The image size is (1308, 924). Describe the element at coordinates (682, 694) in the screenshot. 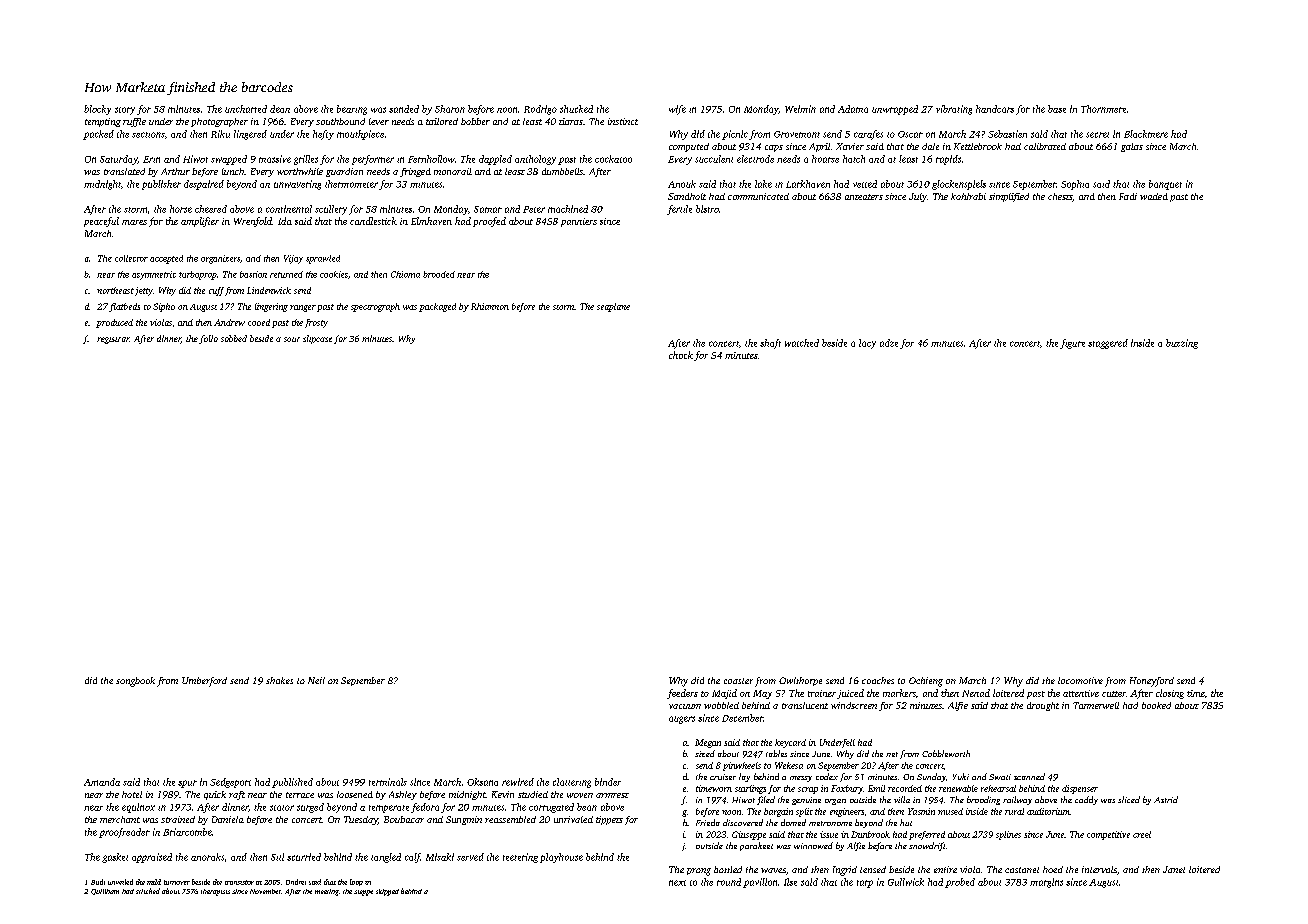

I see `feeders` at that location.
